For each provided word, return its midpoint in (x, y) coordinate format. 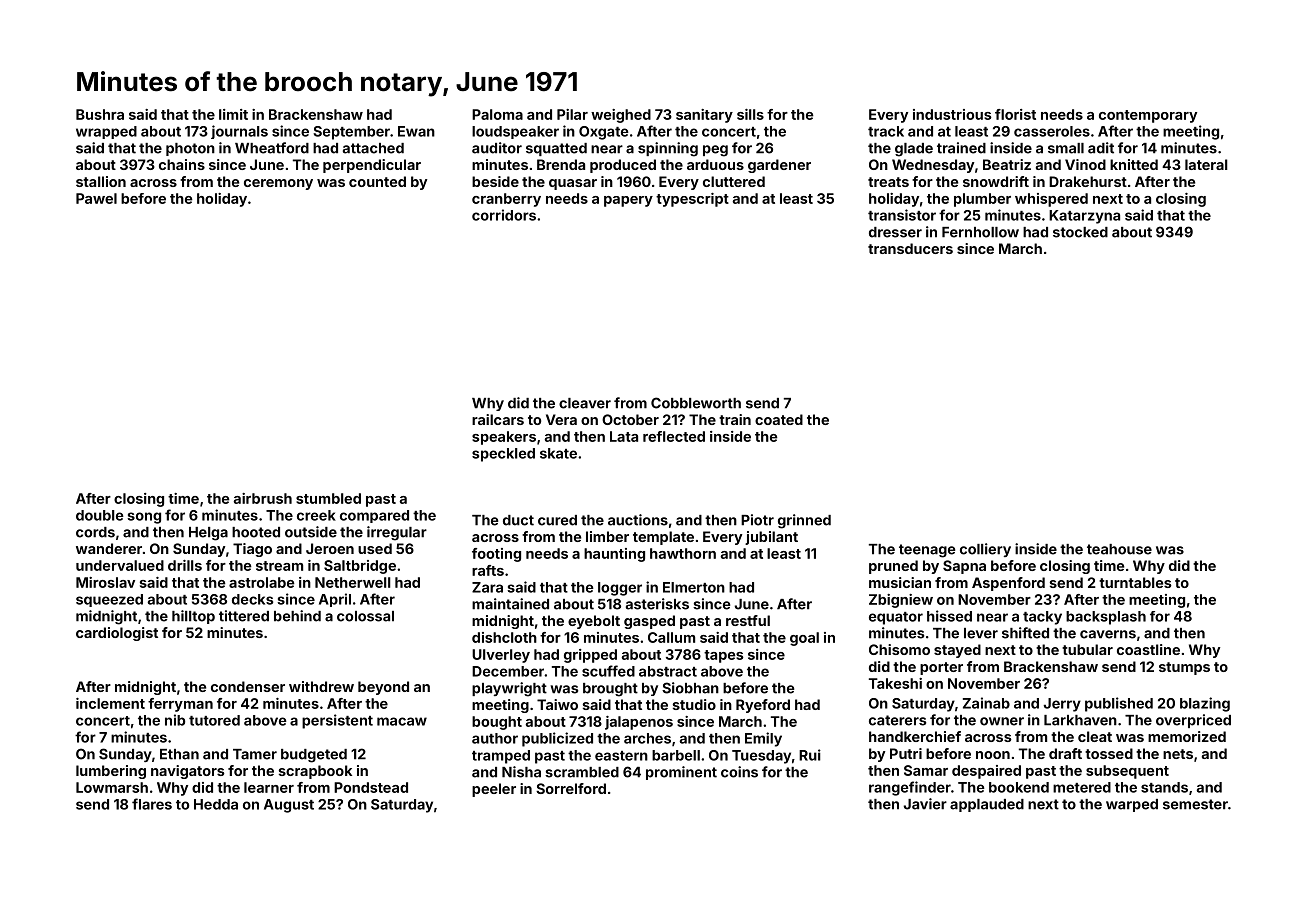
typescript (692, 200)
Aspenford (1008, 584)
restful (748, 620)
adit (1101, 148)
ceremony (278, 184)
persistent (337, 721)
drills (185, 565)
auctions (638, 520)
